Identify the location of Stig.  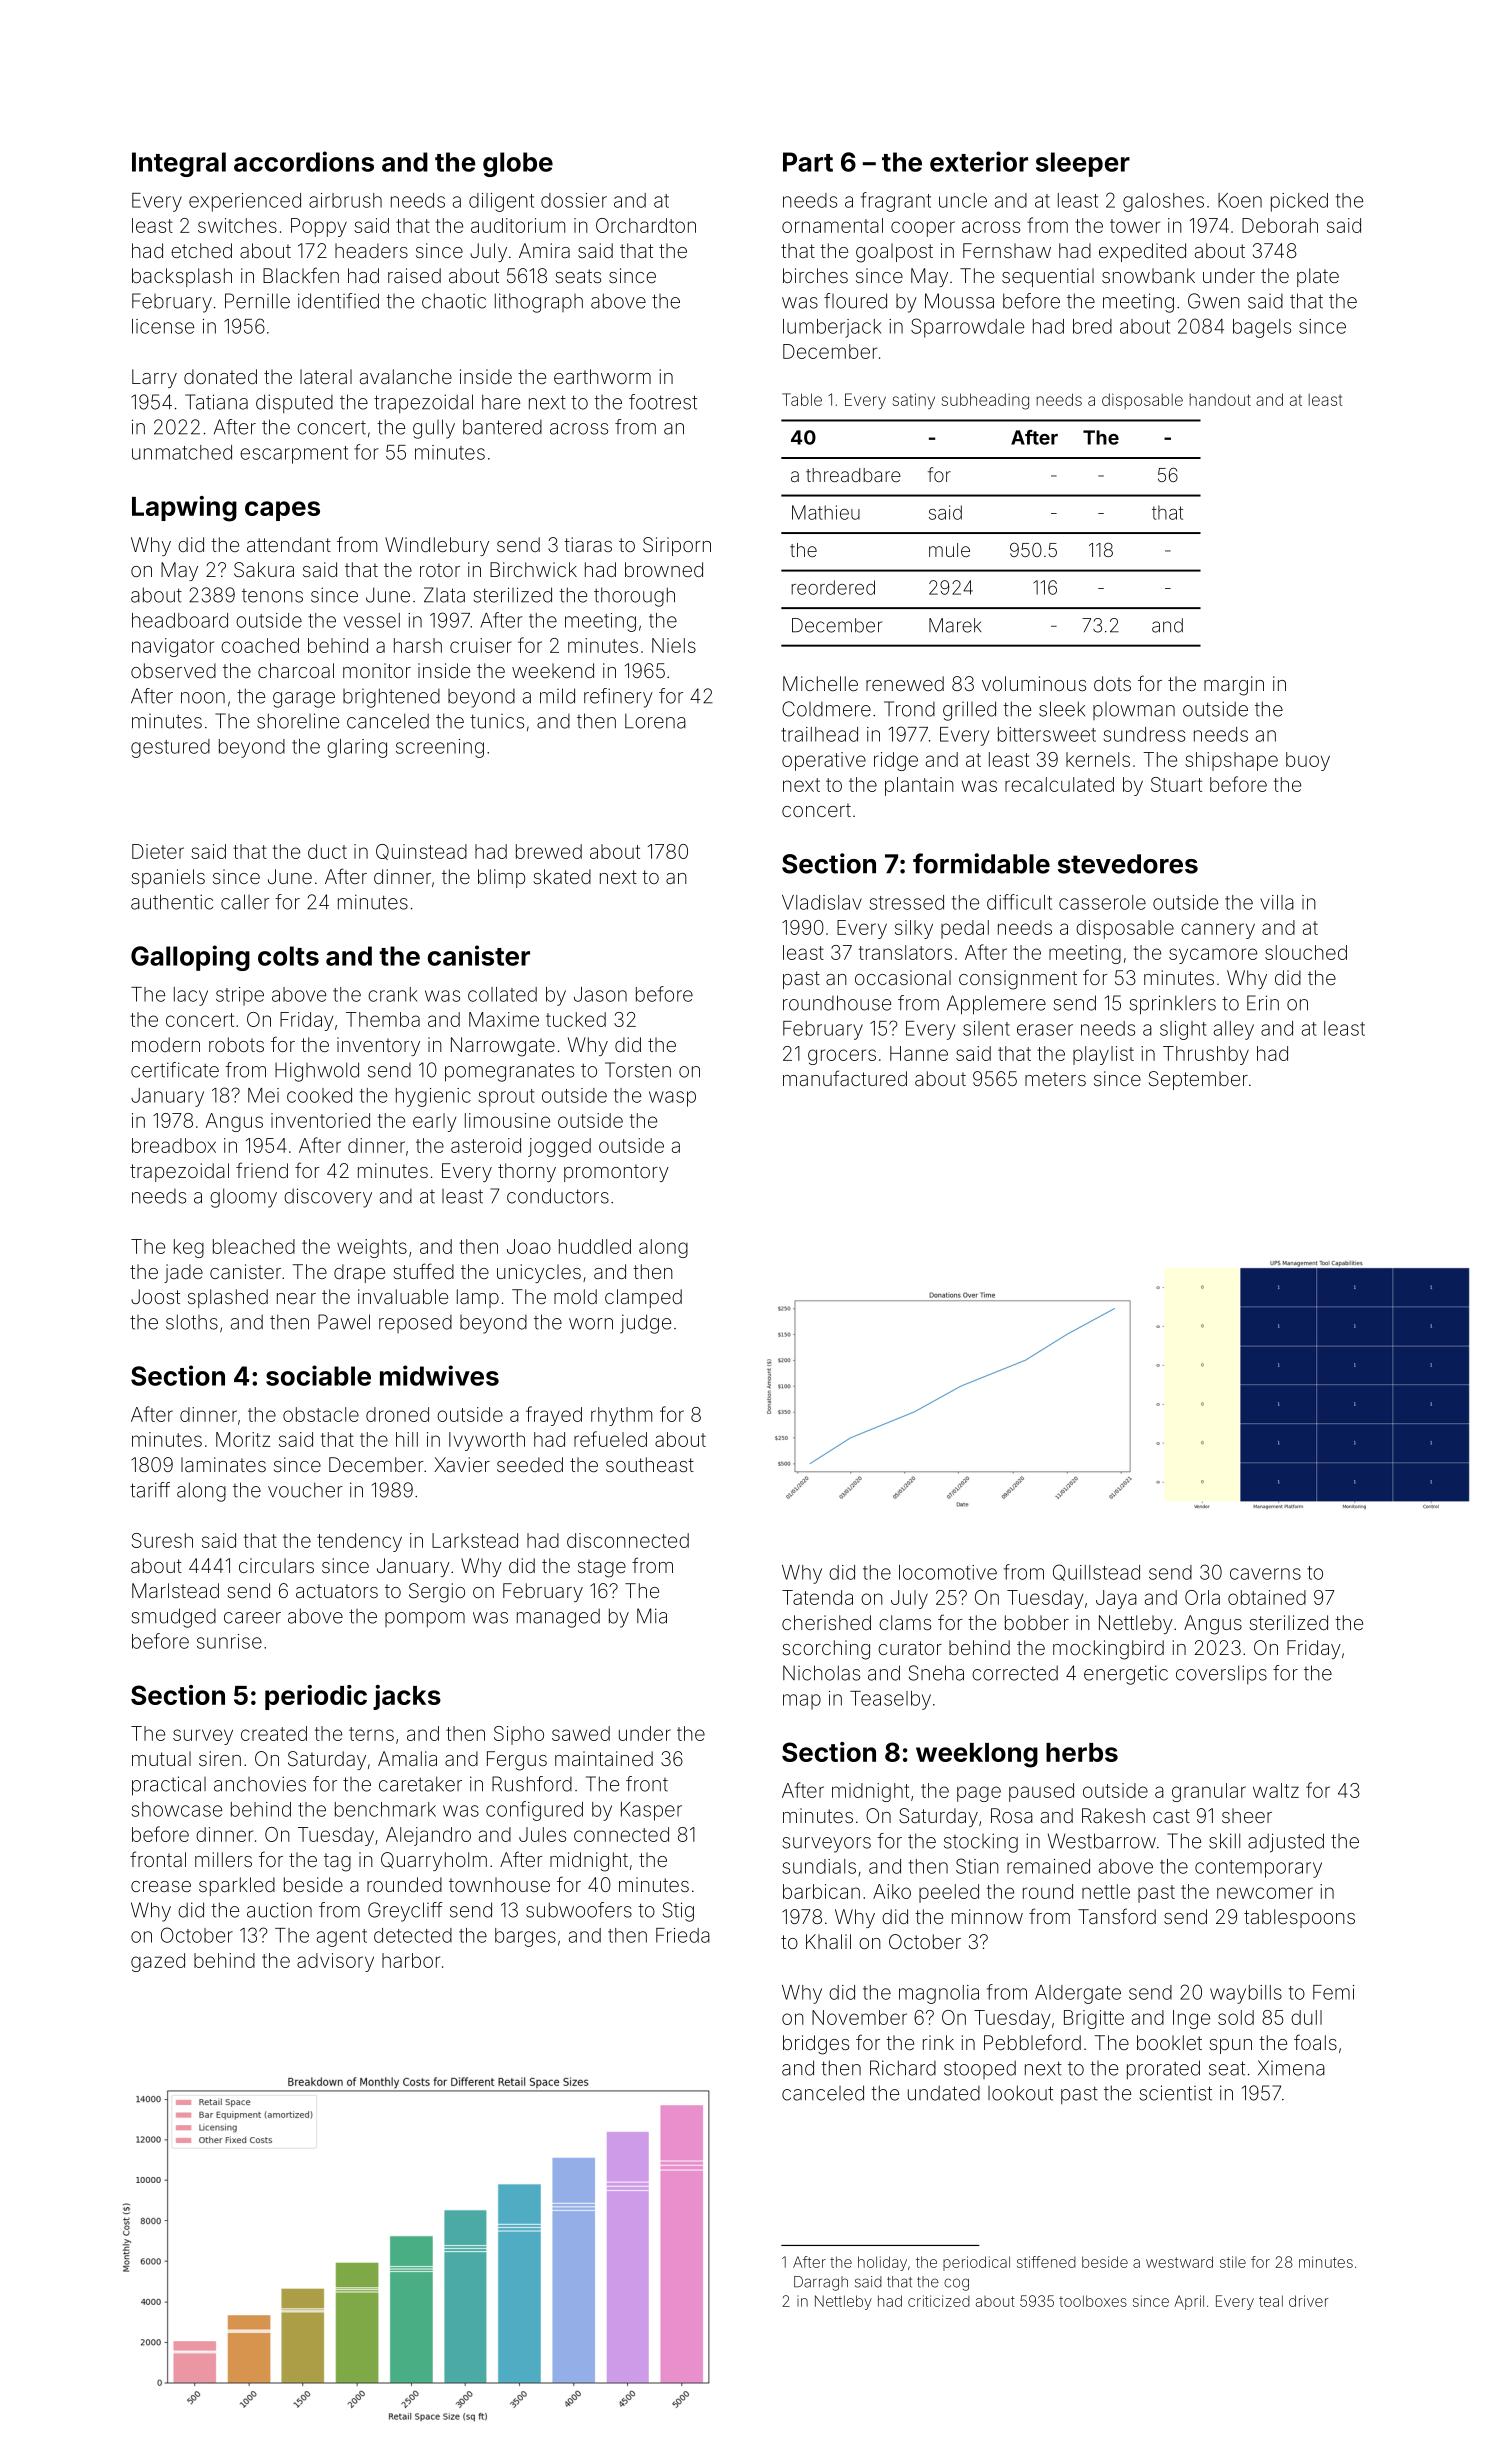
(678, 1912).
